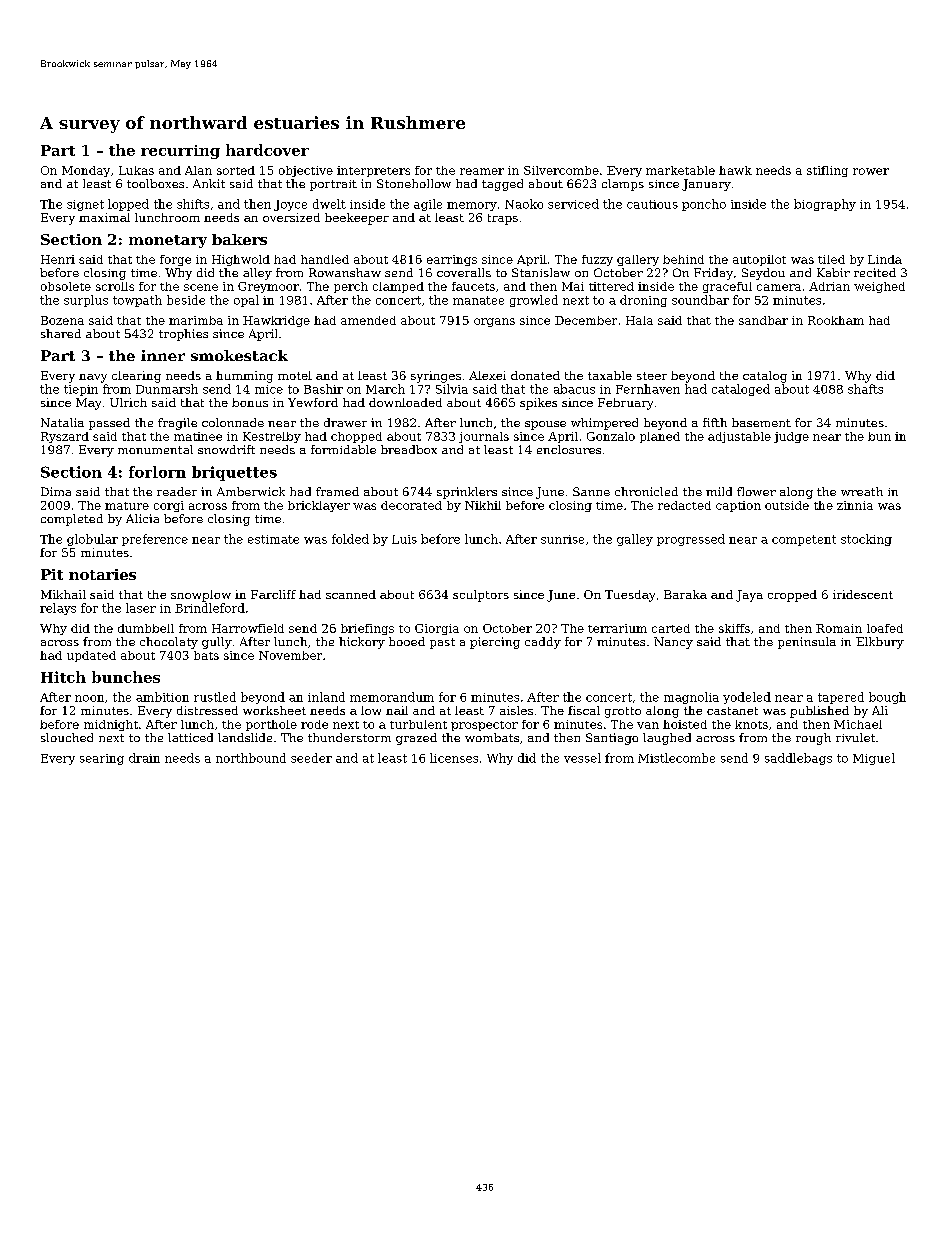 This image has height=1233, width=952. Describe the element at coordinates (561, 170) in the image. I see `Silvercombe` at that location.
